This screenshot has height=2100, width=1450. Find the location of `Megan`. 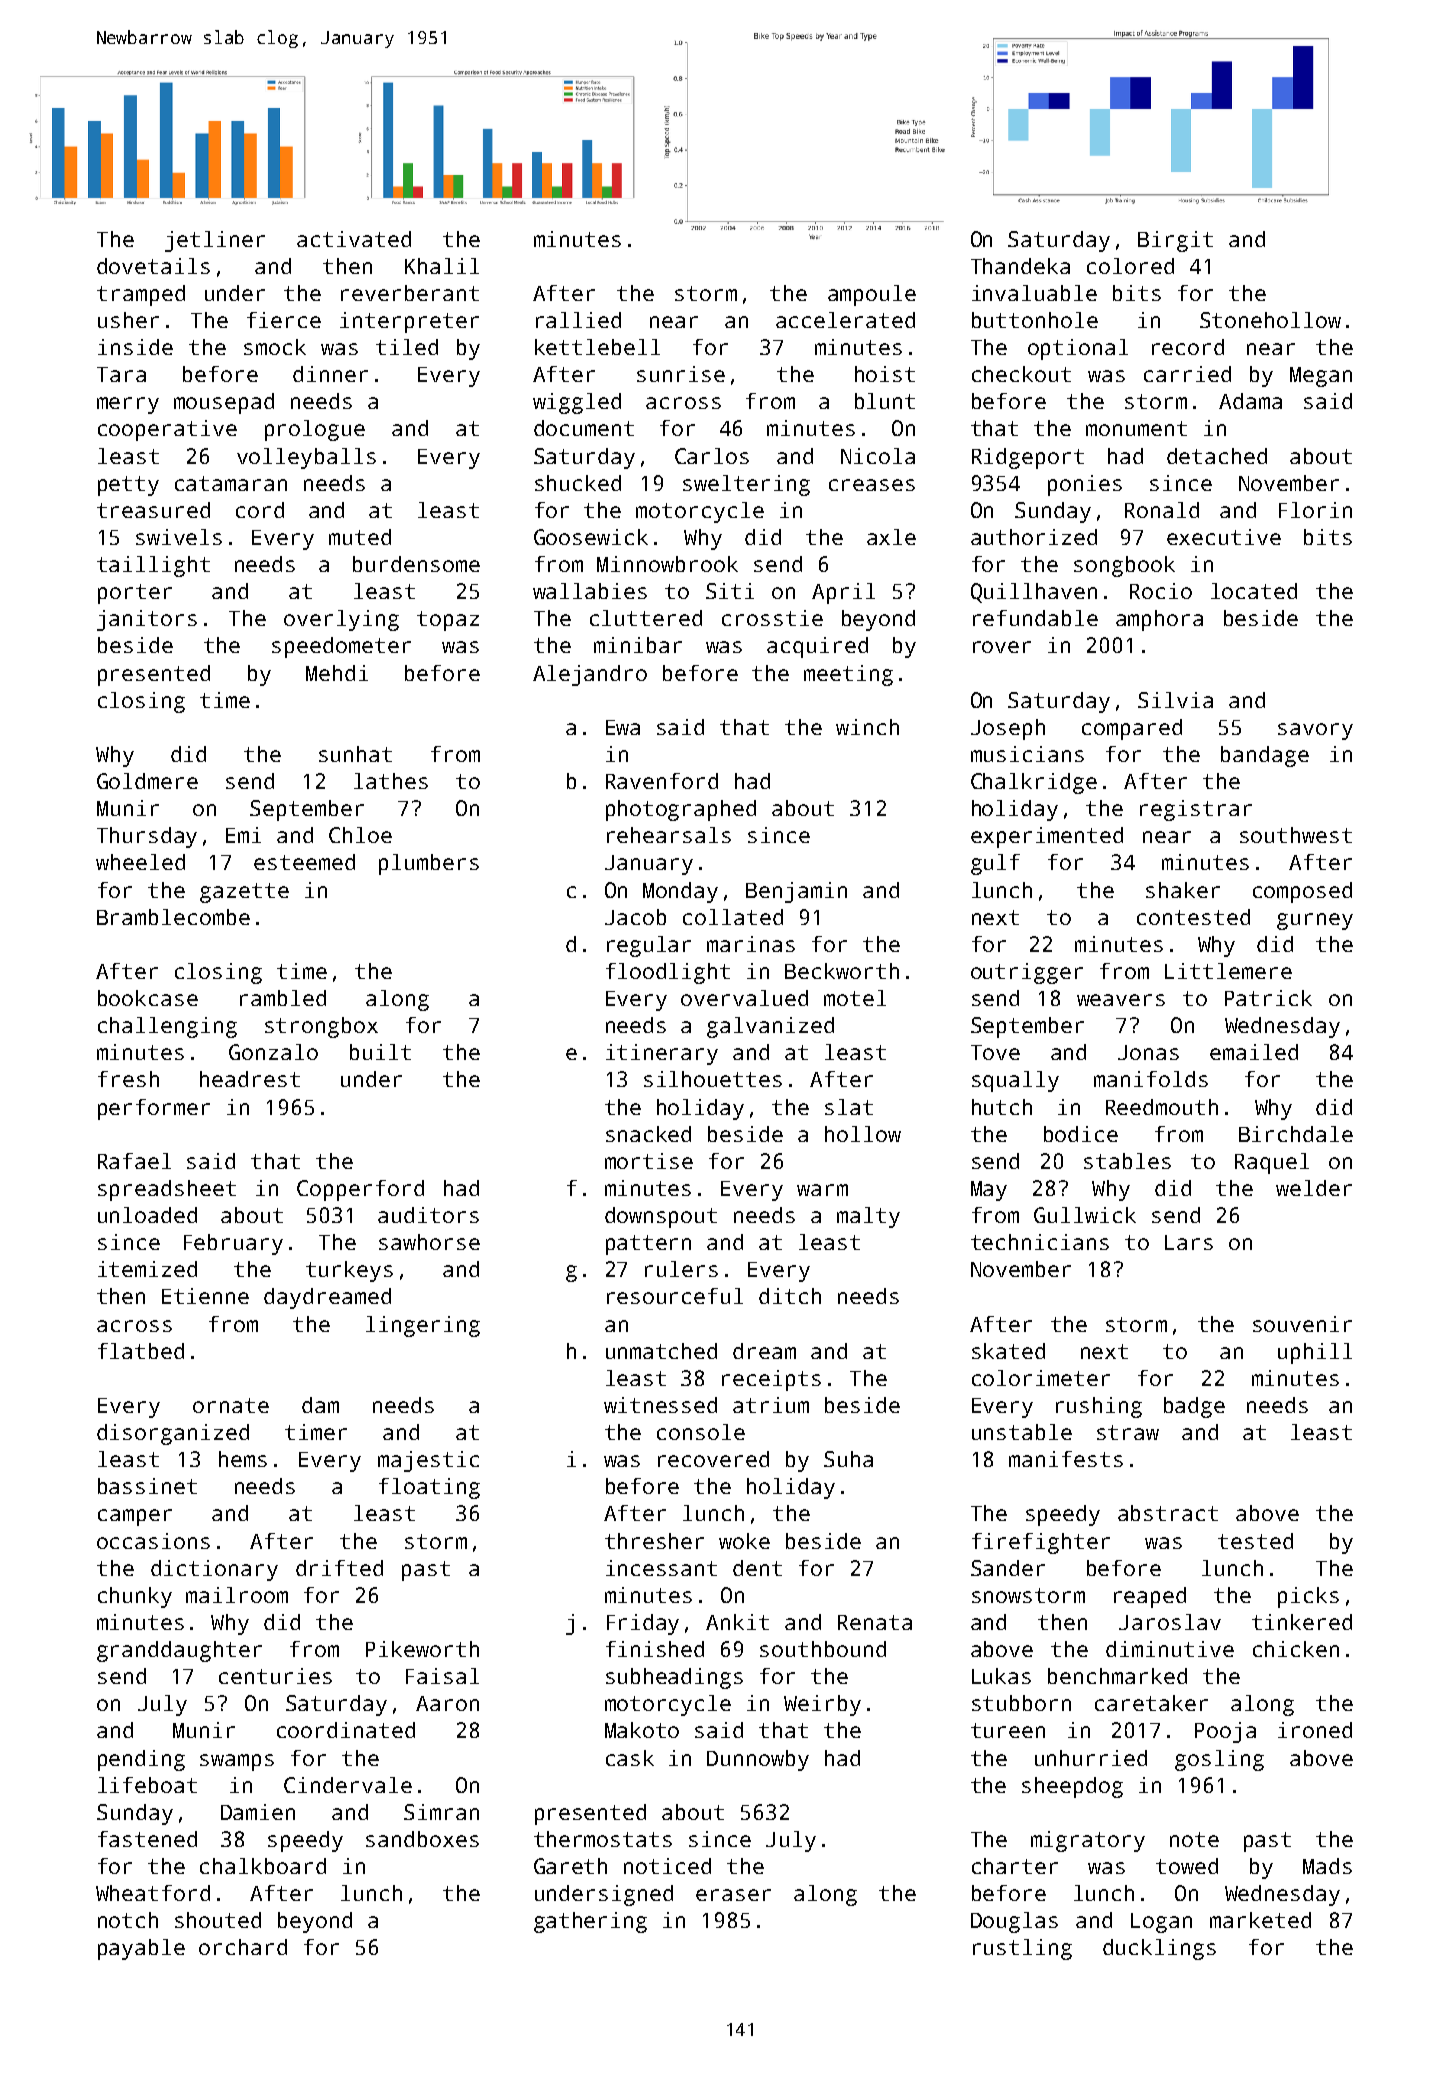

Megan is located at coordinates (1321, 377).
